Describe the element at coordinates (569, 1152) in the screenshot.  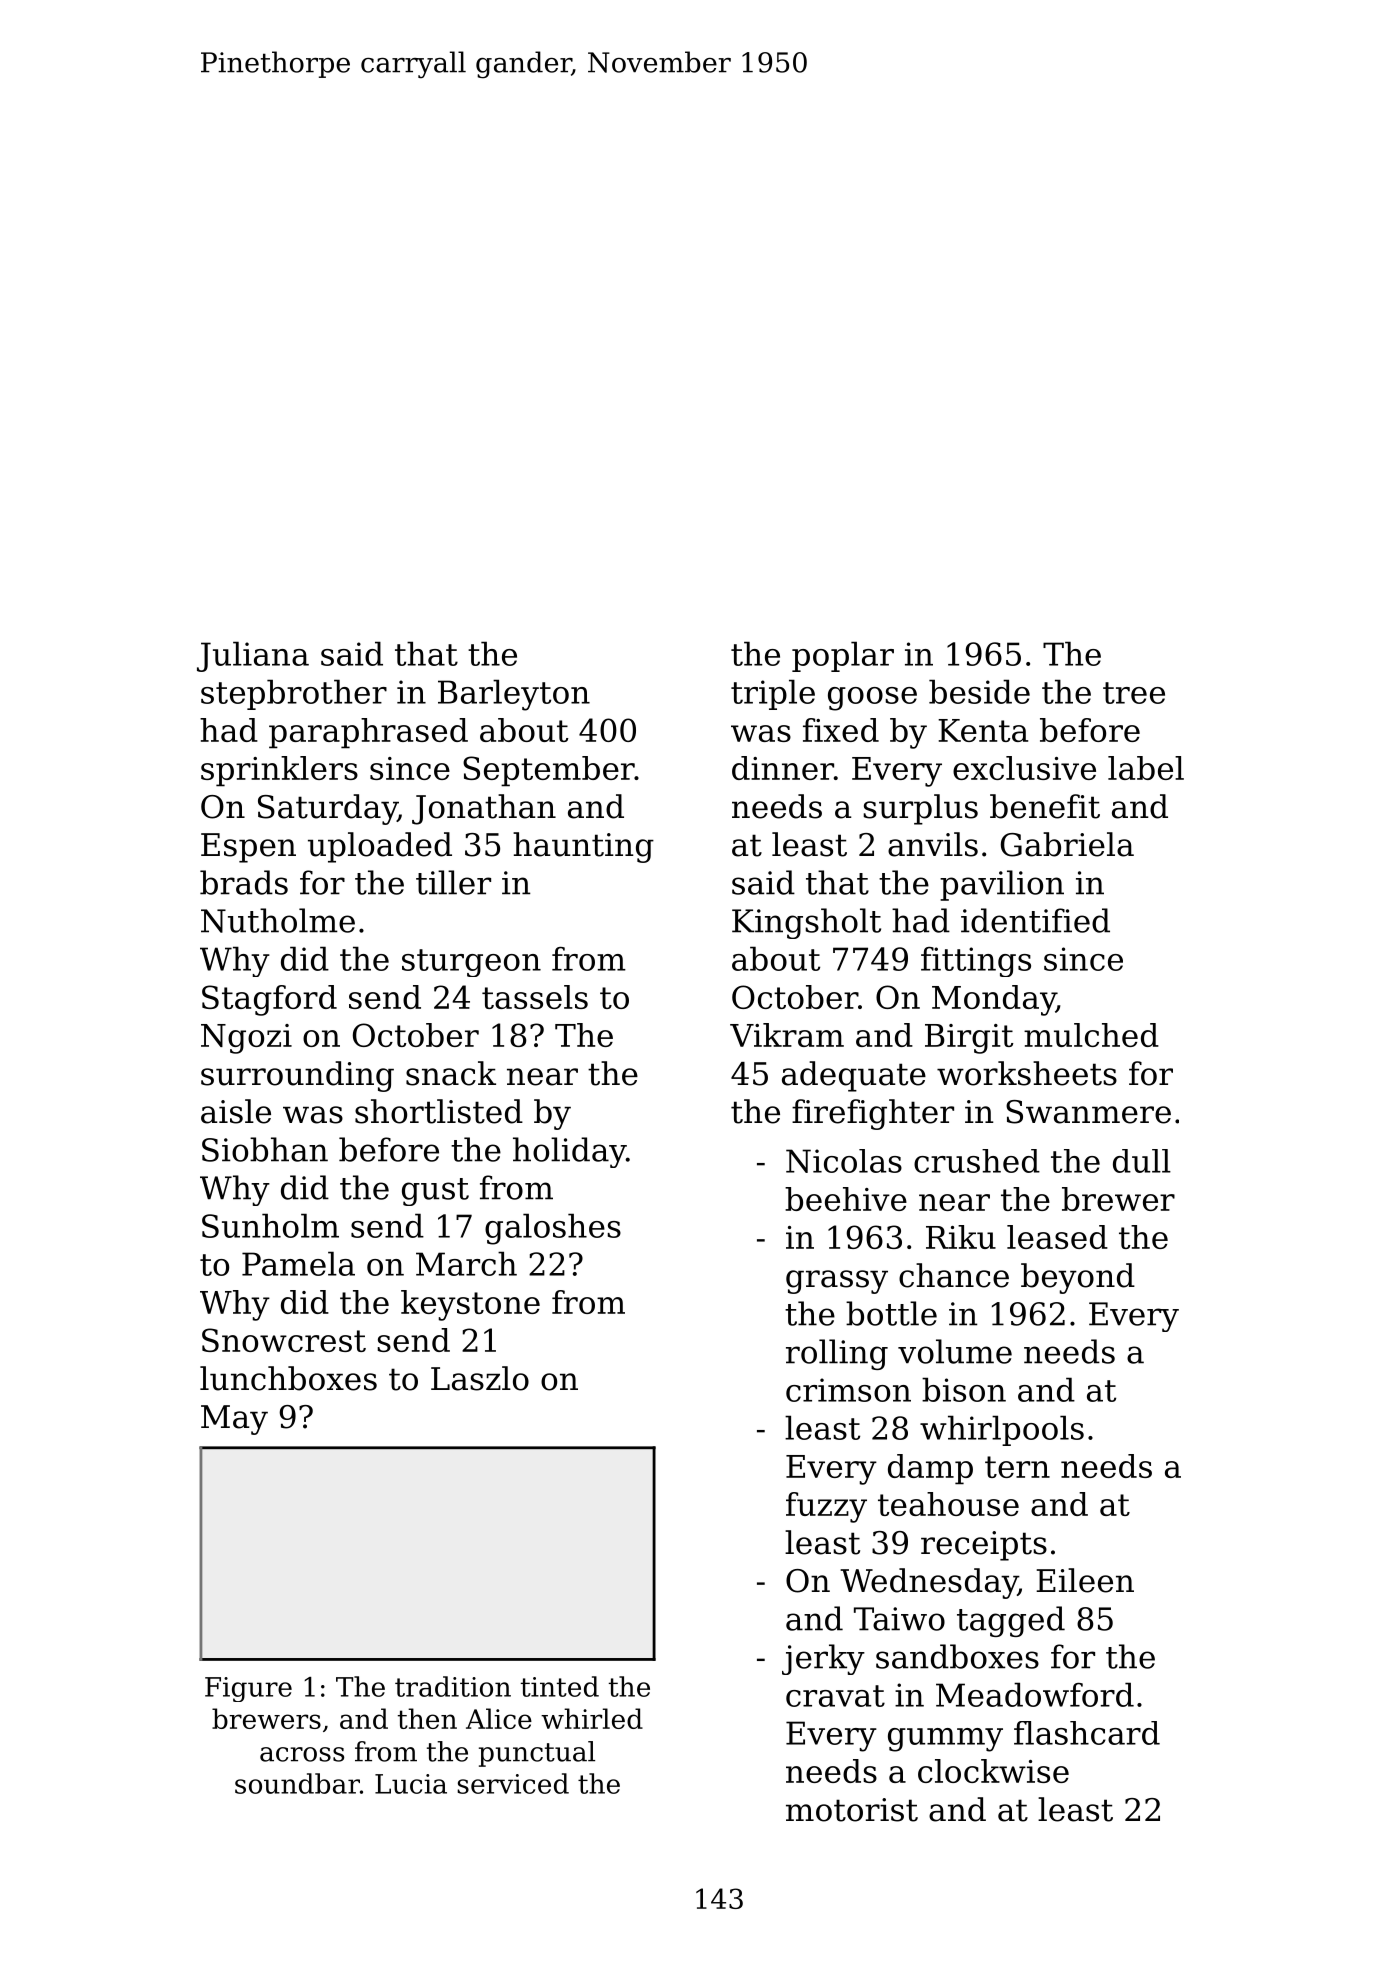
I see `holiday` at that location.
